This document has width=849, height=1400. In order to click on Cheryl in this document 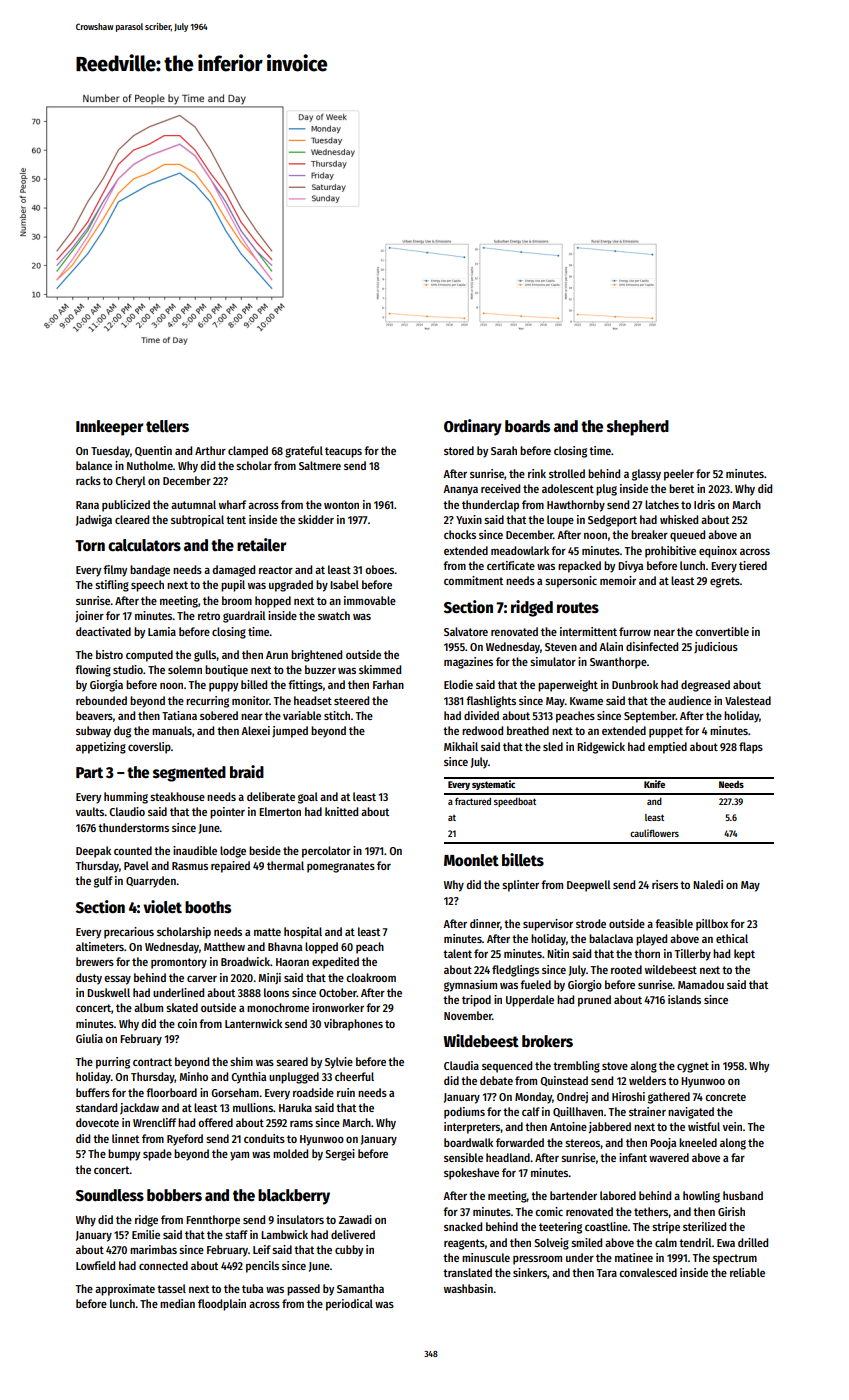, I will do `click(130, 482)`.
